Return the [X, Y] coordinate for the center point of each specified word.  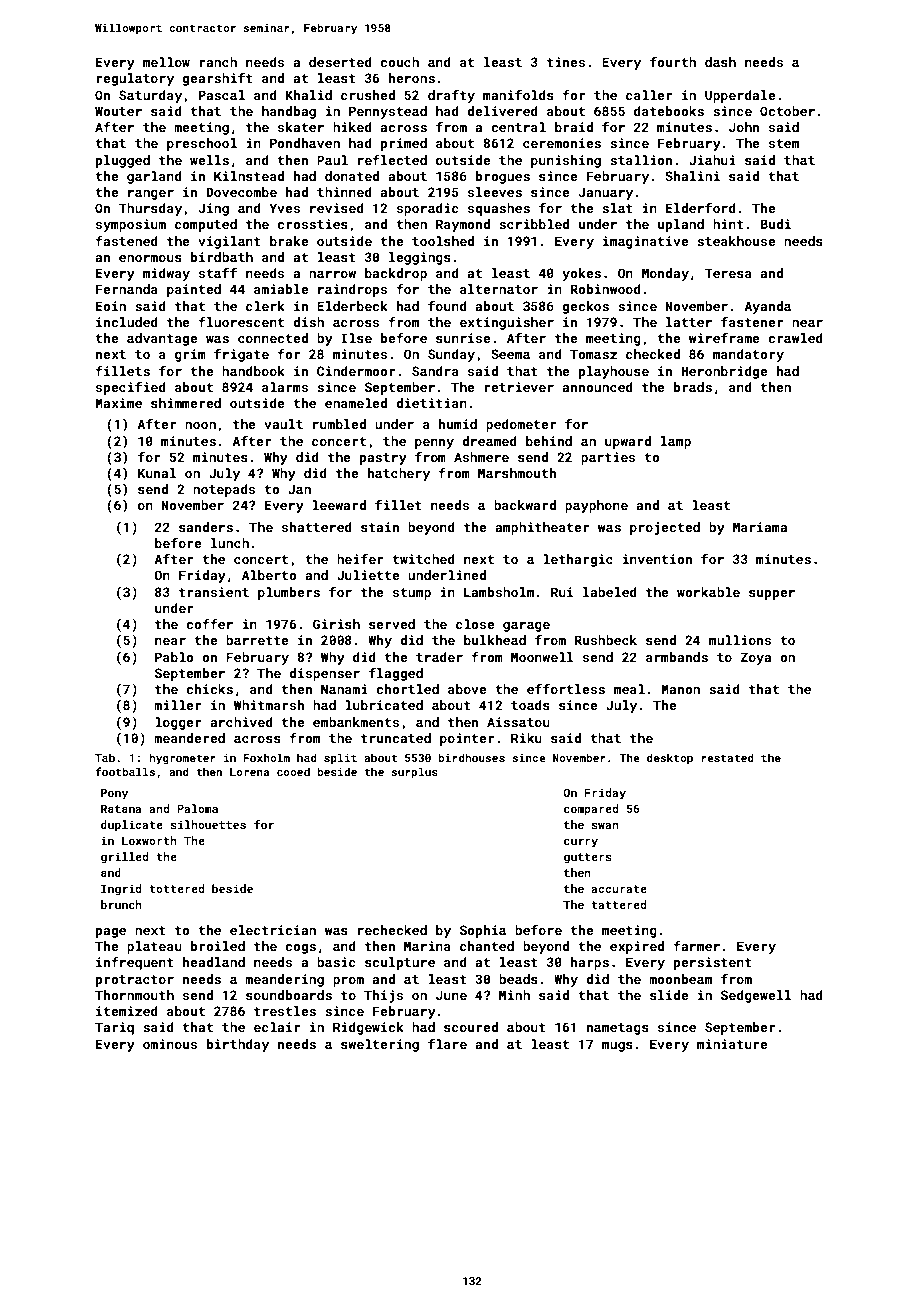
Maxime [118, 403]
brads [693, 387]
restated [728, 757]
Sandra [435, 371]
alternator [499, 289]
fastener [752, 322]
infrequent [135, 963]
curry [581, 843]
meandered [189, 738]
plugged [123, 161]
